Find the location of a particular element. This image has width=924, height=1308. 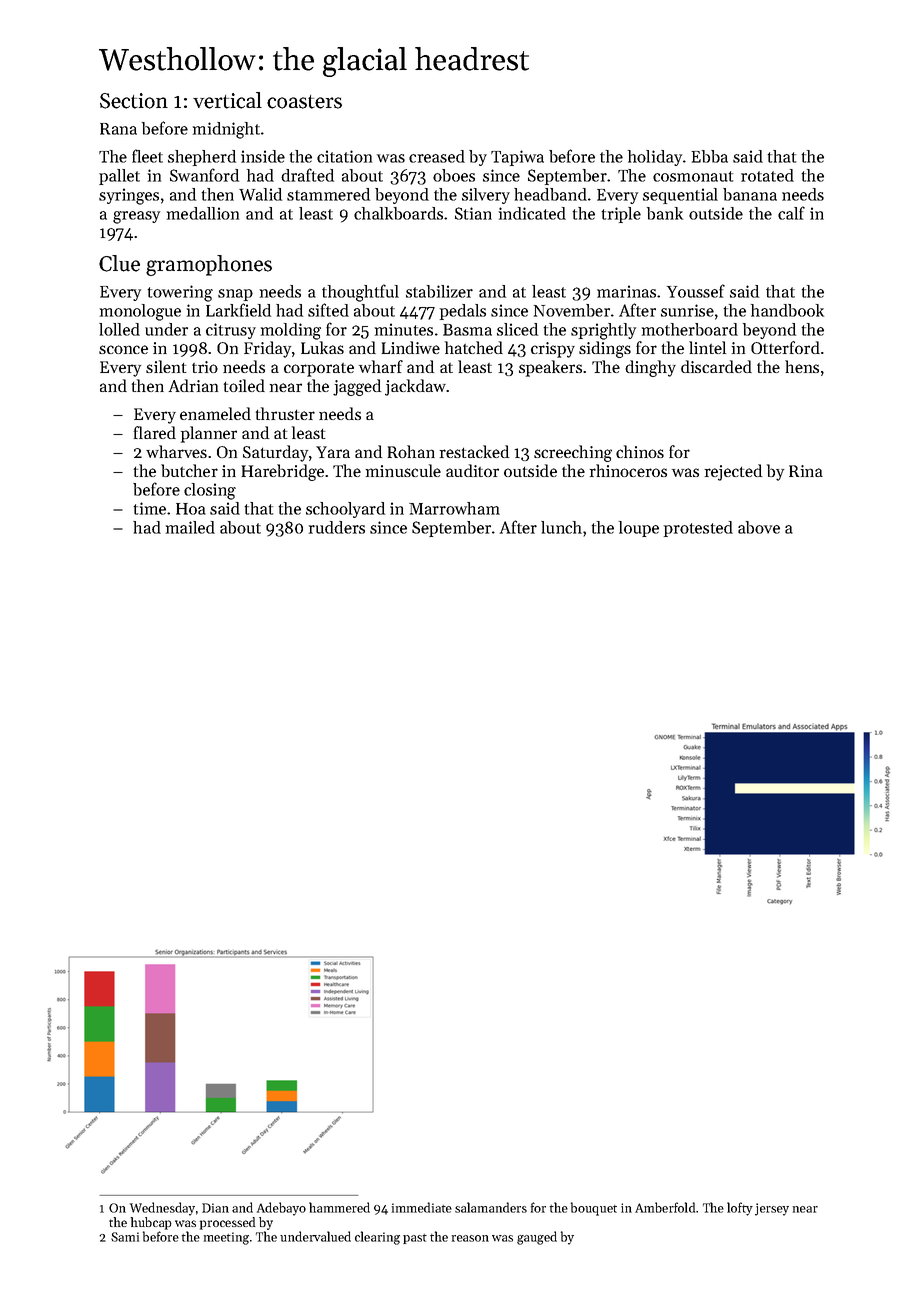

rudders is located at coordinates (337, 527).
